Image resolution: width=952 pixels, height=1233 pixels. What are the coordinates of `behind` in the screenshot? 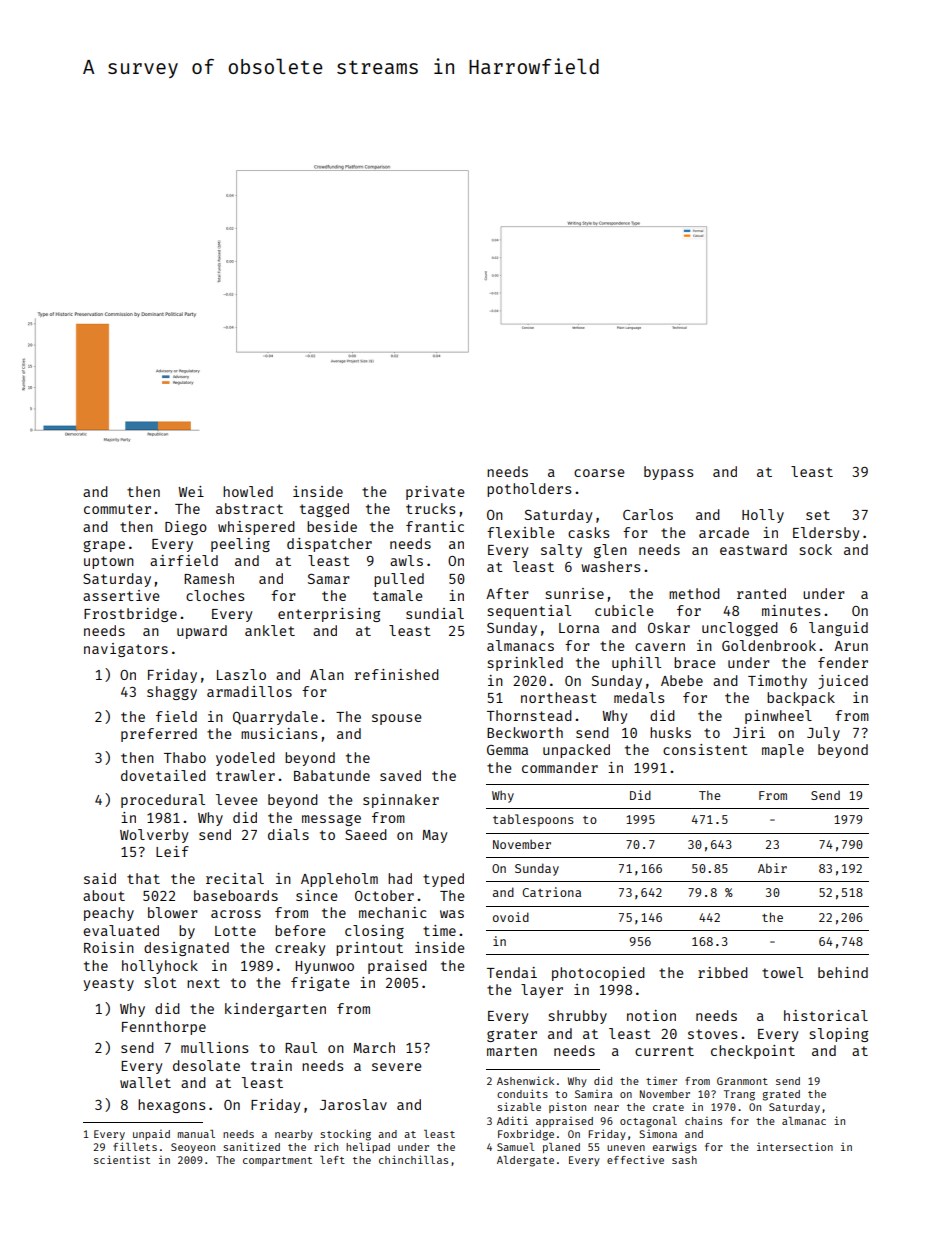 It's located at (843, 972).
